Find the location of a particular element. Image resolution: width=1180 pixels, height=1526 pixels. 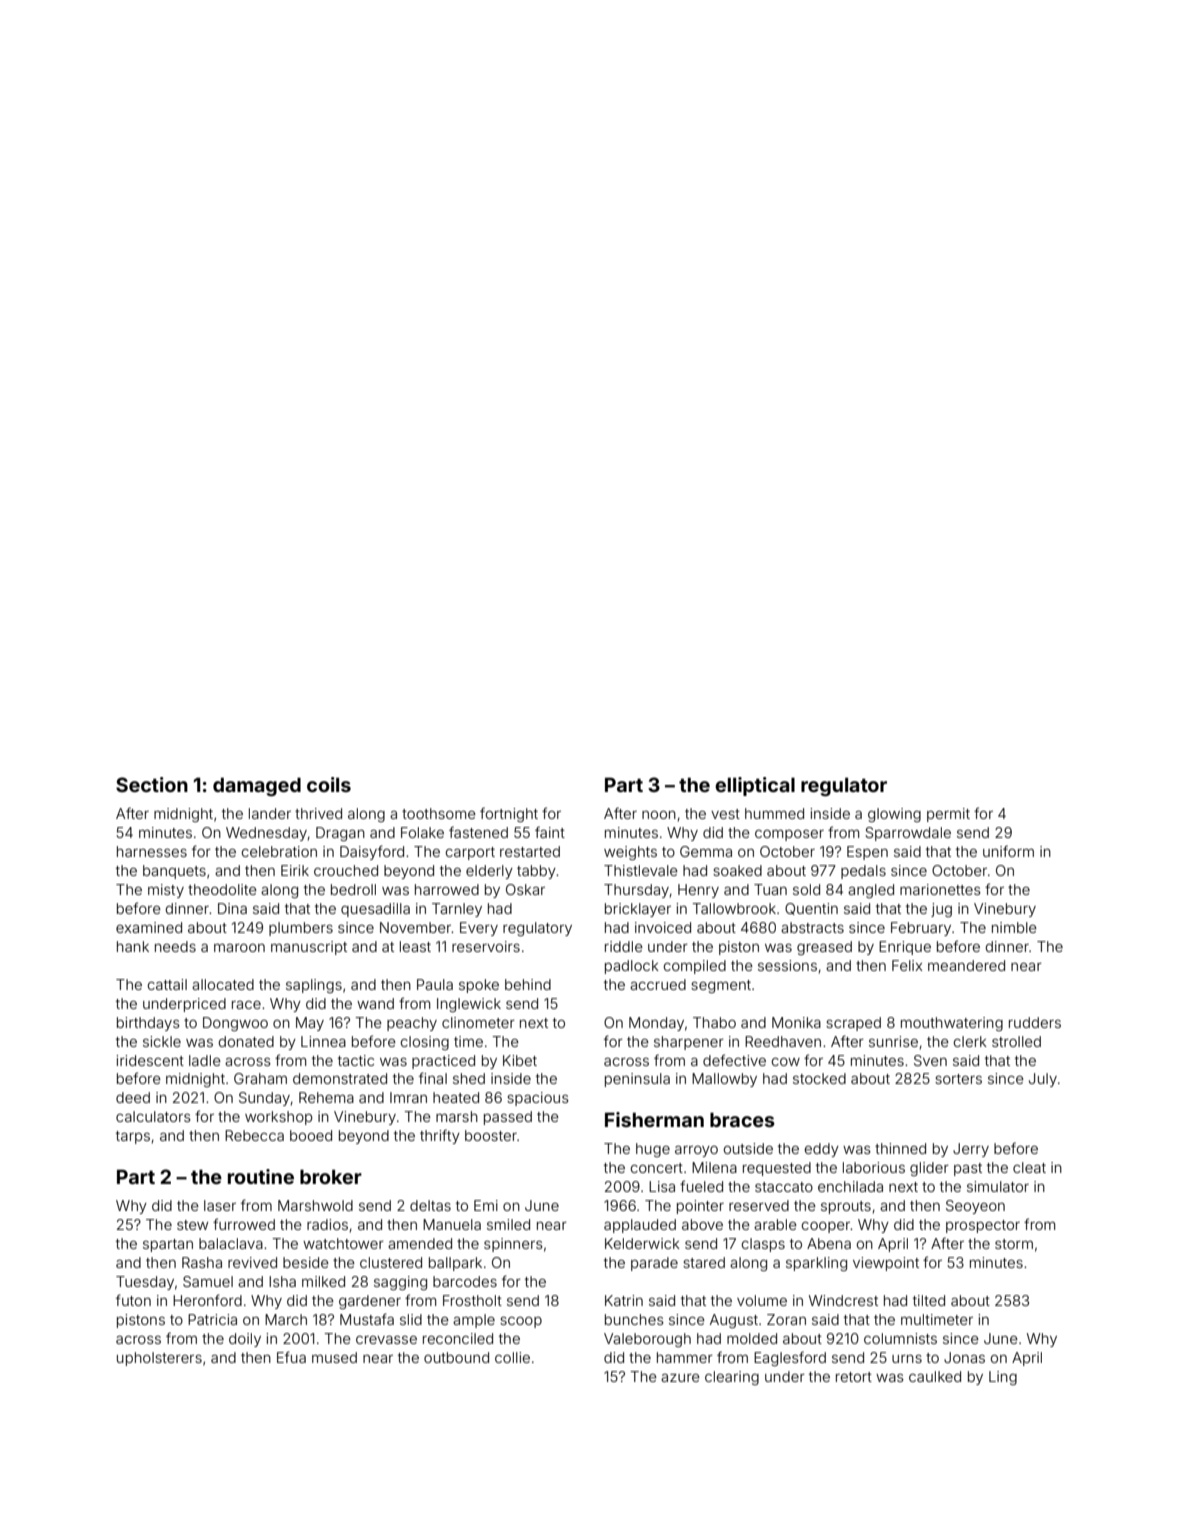

Jonas is located at coordinates (964, 1357).
